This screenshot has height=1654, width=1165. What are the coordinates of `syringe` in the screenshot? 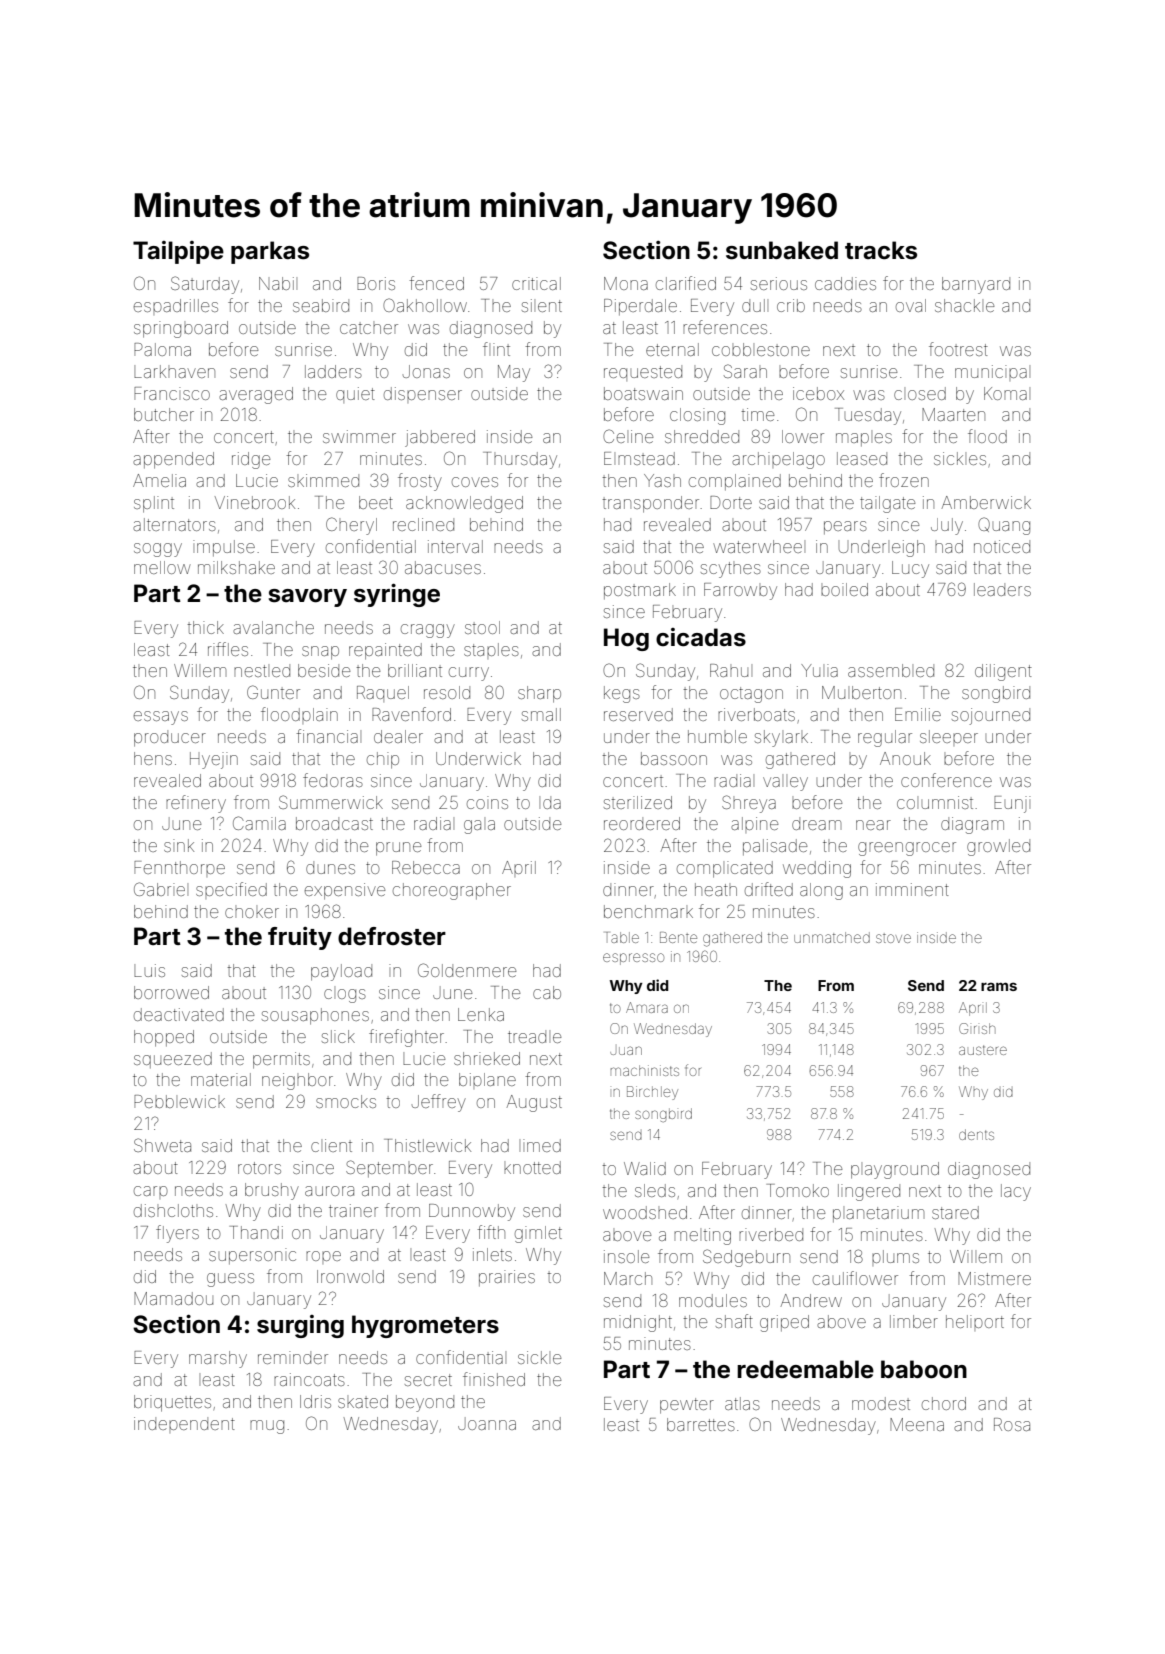 It's located at (397, 595).
